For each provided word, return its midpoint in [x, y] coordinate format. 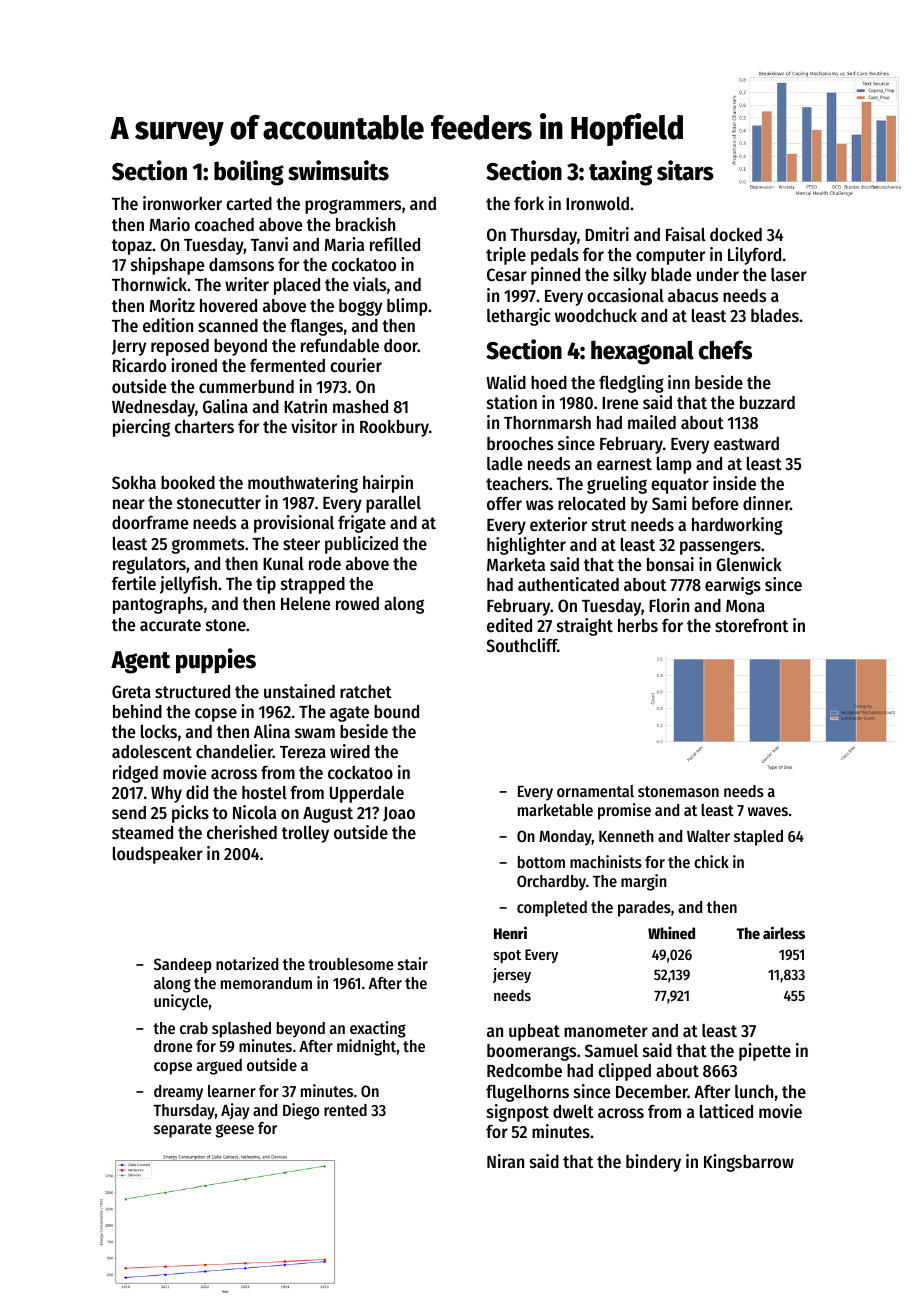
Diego [301, 1111]
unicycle [181, 1002]
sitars [685, 170]
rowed [357, 603]
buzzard [767, 402]
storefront [751, 625]
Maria [344, 244]
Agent [140, 662]
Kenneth [626, 836]
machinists [606, 861]
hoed [549, 382]
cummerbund [246, 386]
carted [249, 203]
